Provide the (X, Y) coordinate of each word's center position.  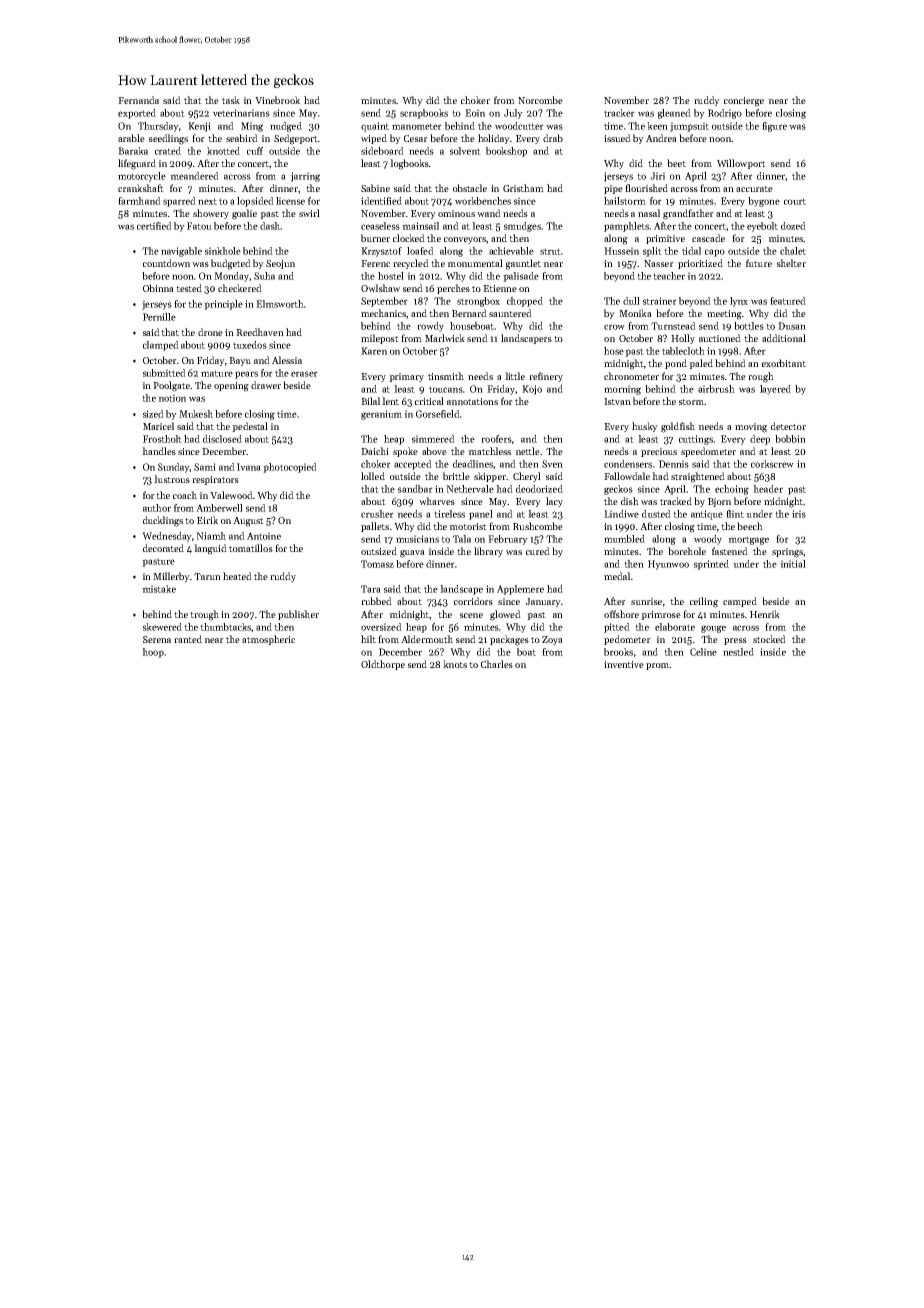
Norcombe (540, 100)
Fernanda (138, 100)
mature (217, 373)
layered (775, 390)
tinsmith (446, 376)
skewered (162, 627)
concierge (744, 102)
